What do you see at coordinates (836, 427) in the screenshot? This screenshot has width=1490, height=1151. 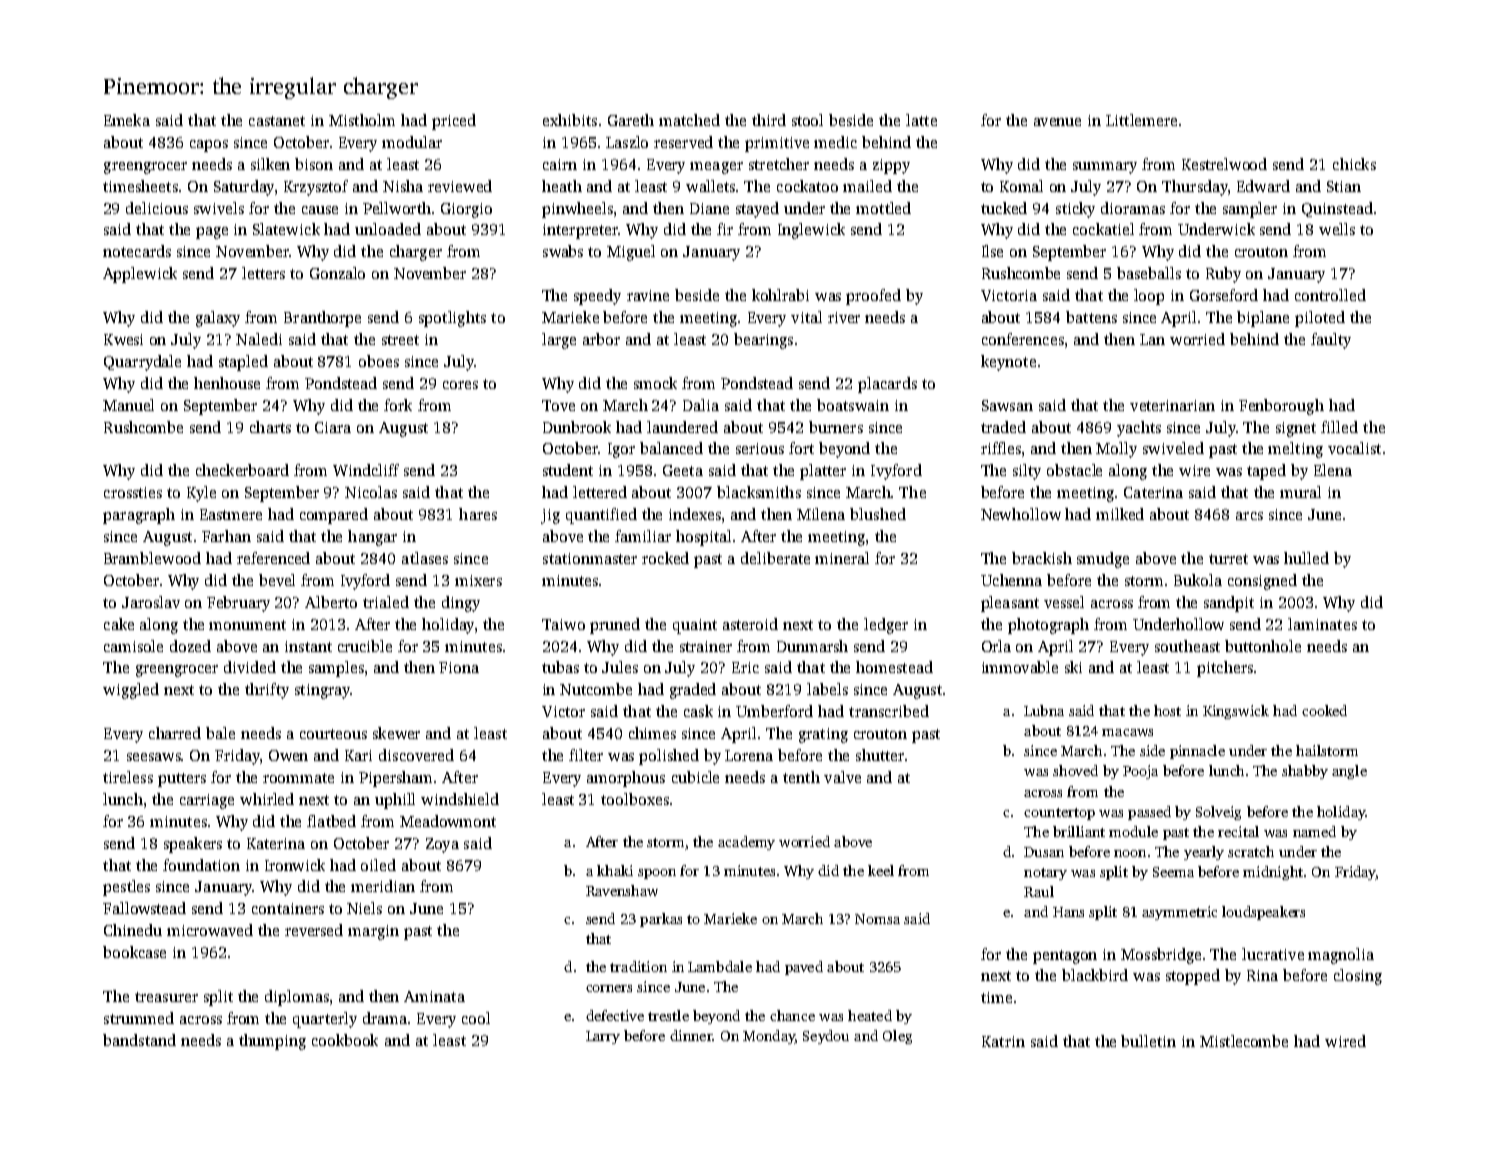 I see `burners` at bounding box center [836, 427].
